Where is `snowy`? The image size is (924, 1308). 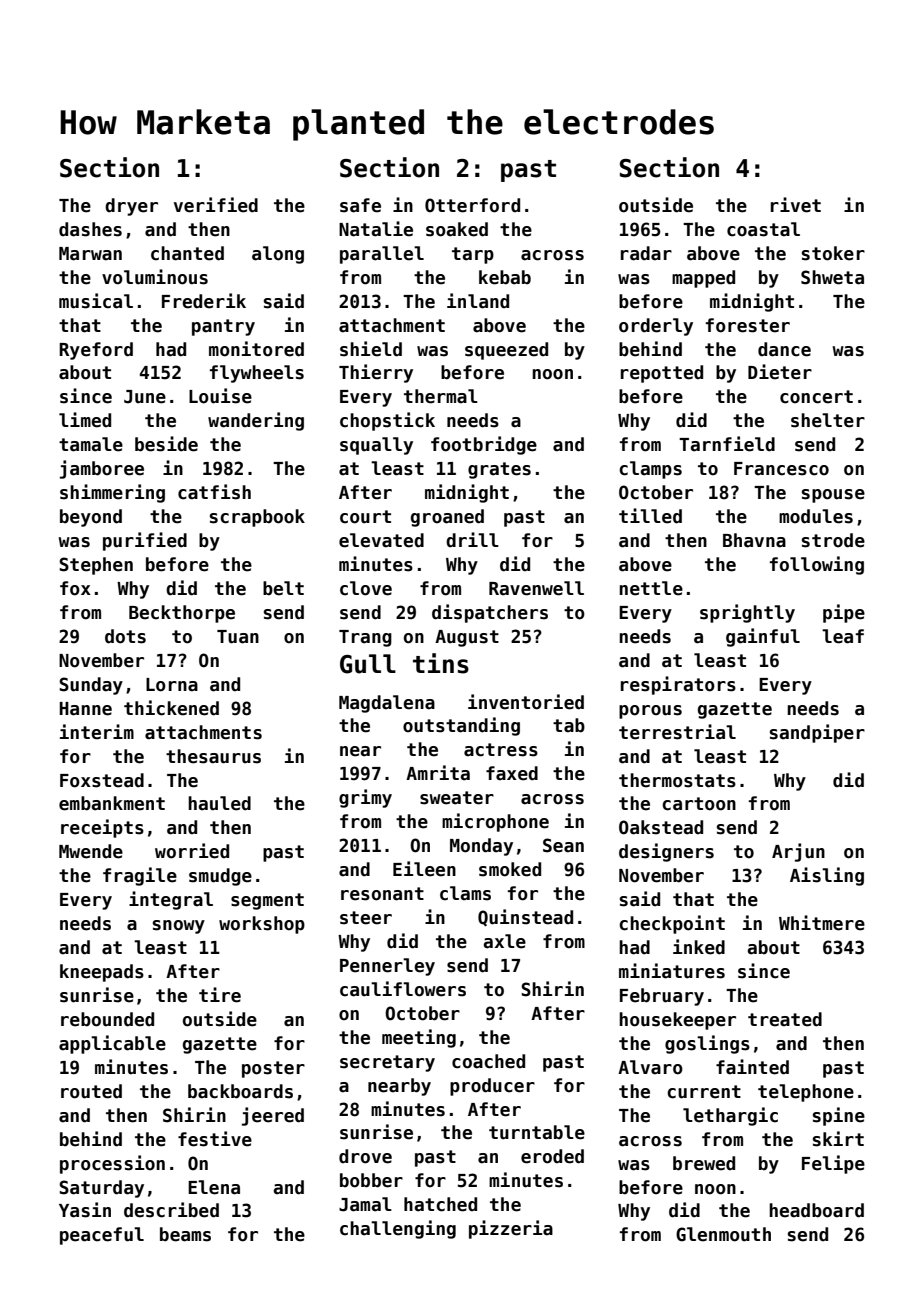
snowy is located at coordinates (179, 927).
